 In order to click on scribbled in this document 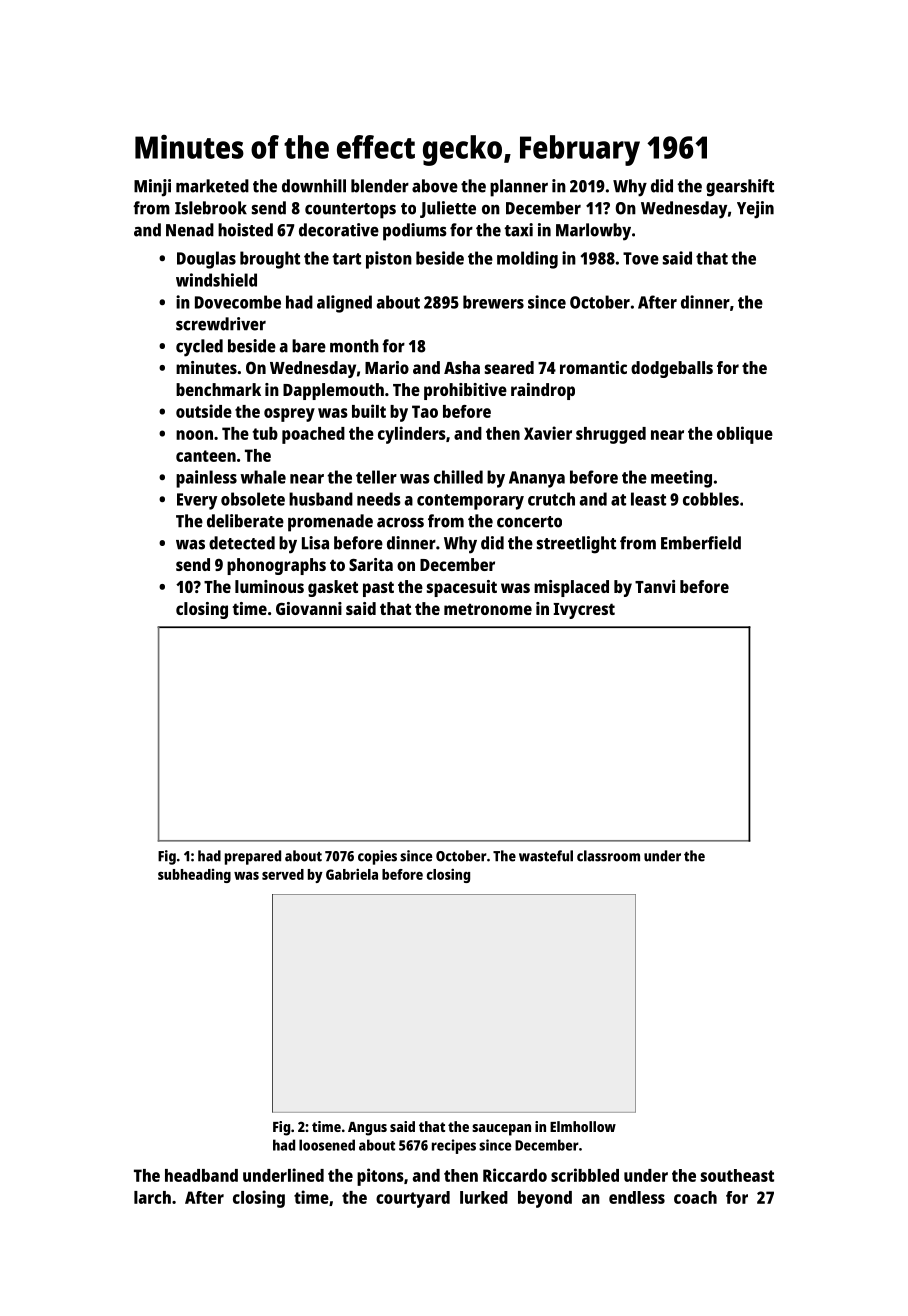, I will do `click(585, 1175)`.
